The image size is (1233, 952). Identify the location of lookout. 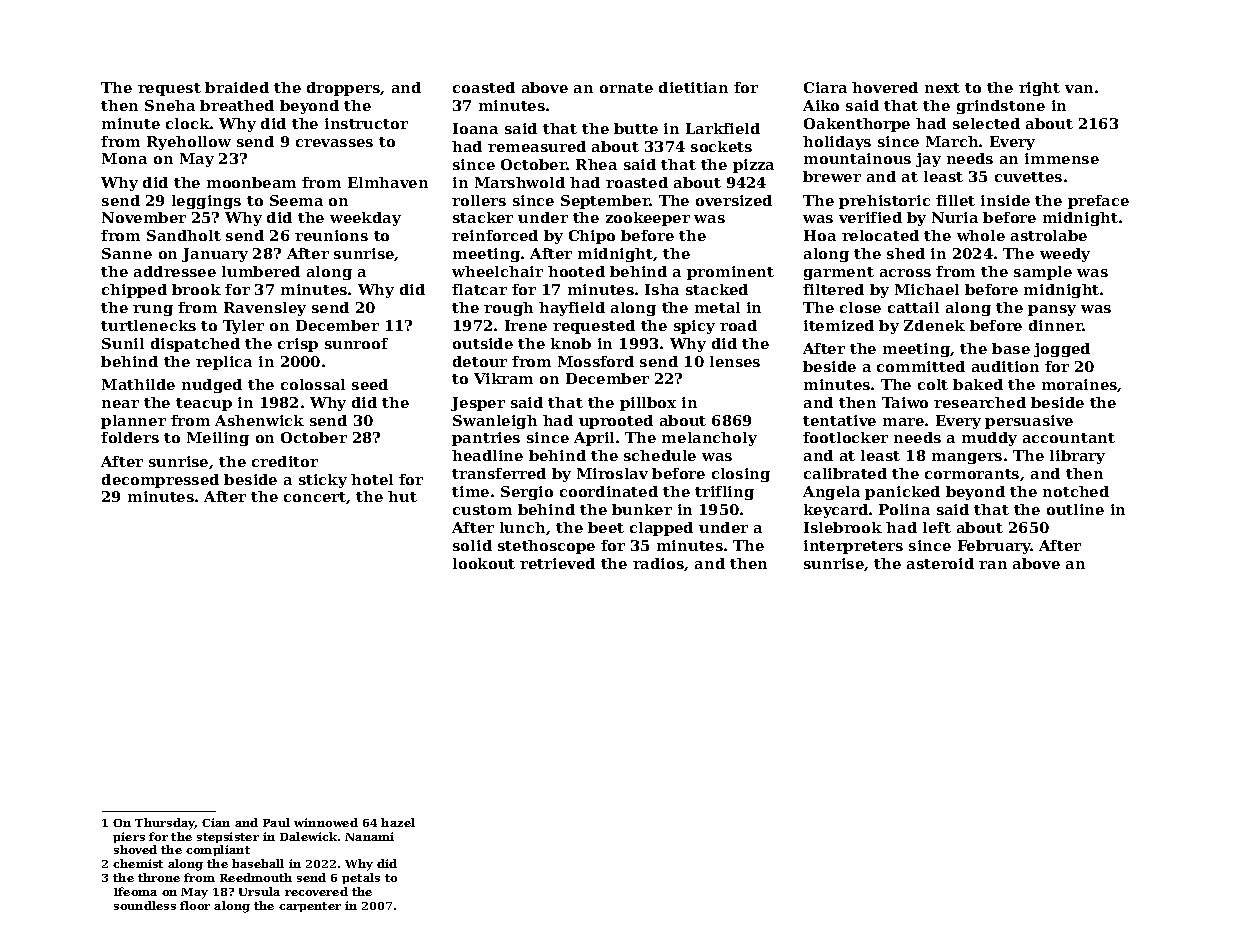
(484, 563).
